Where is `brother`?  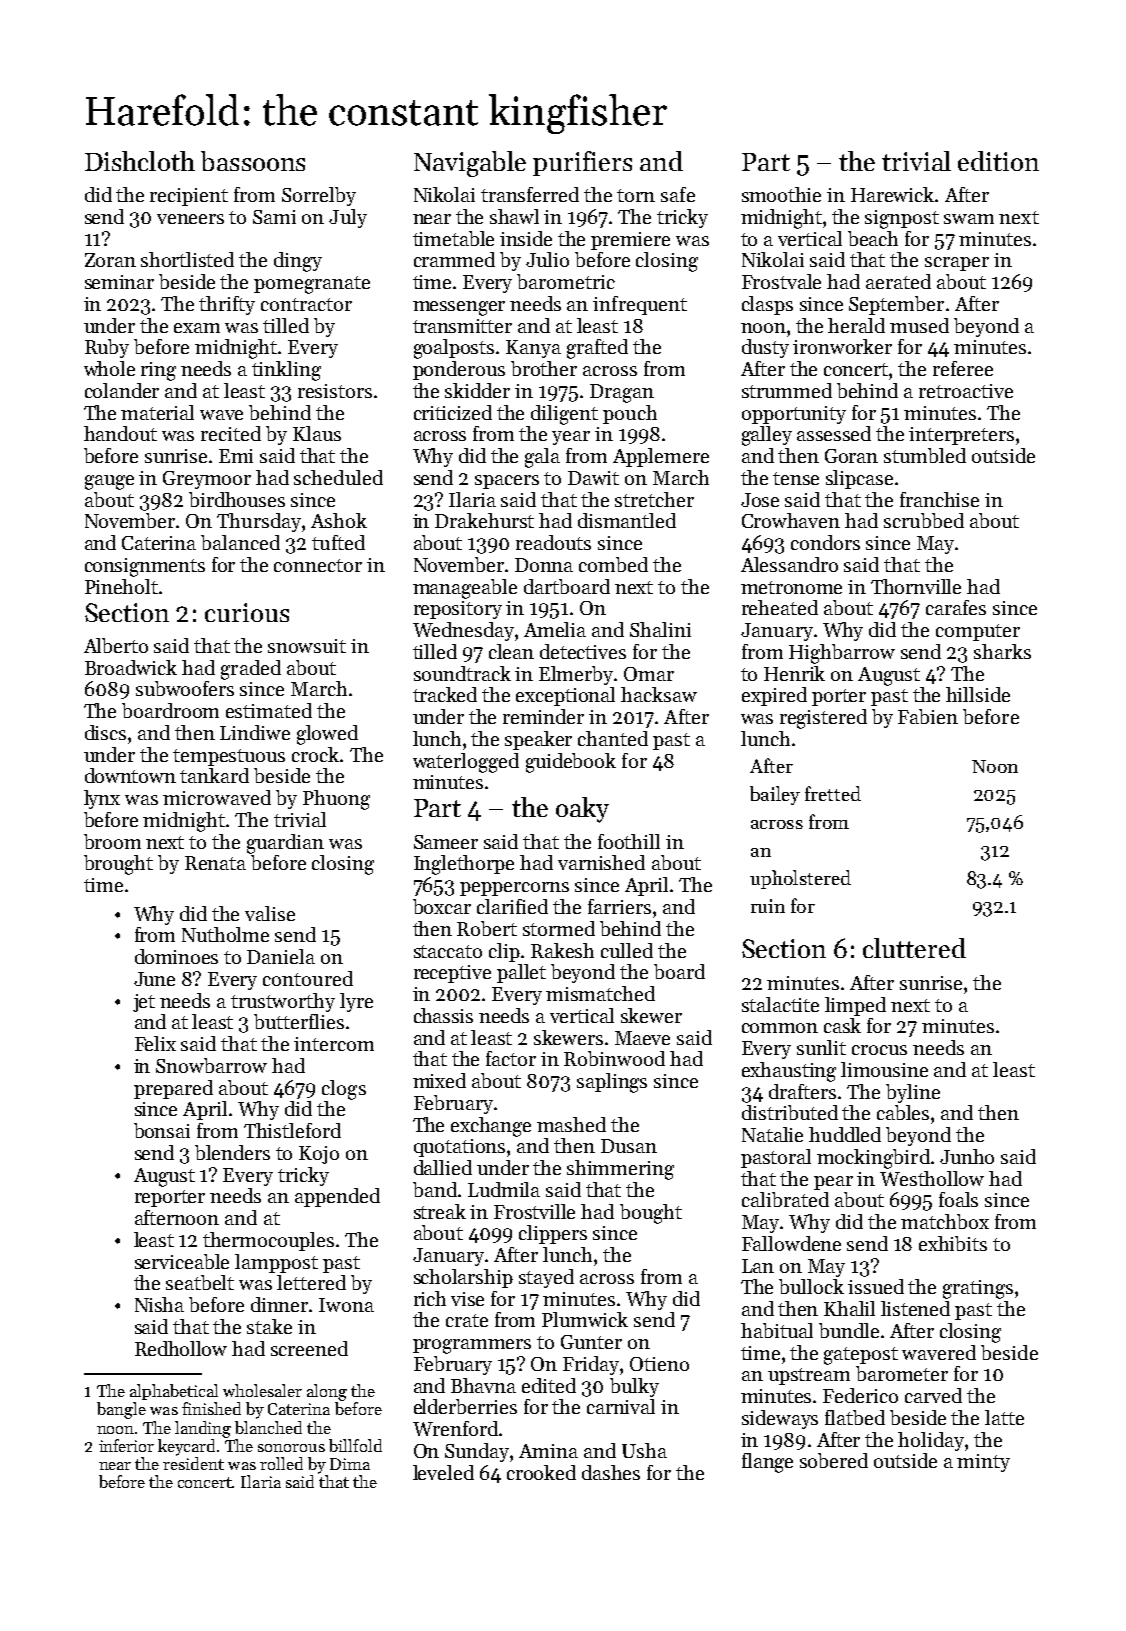 brother is located at coordinates (544, 368).
